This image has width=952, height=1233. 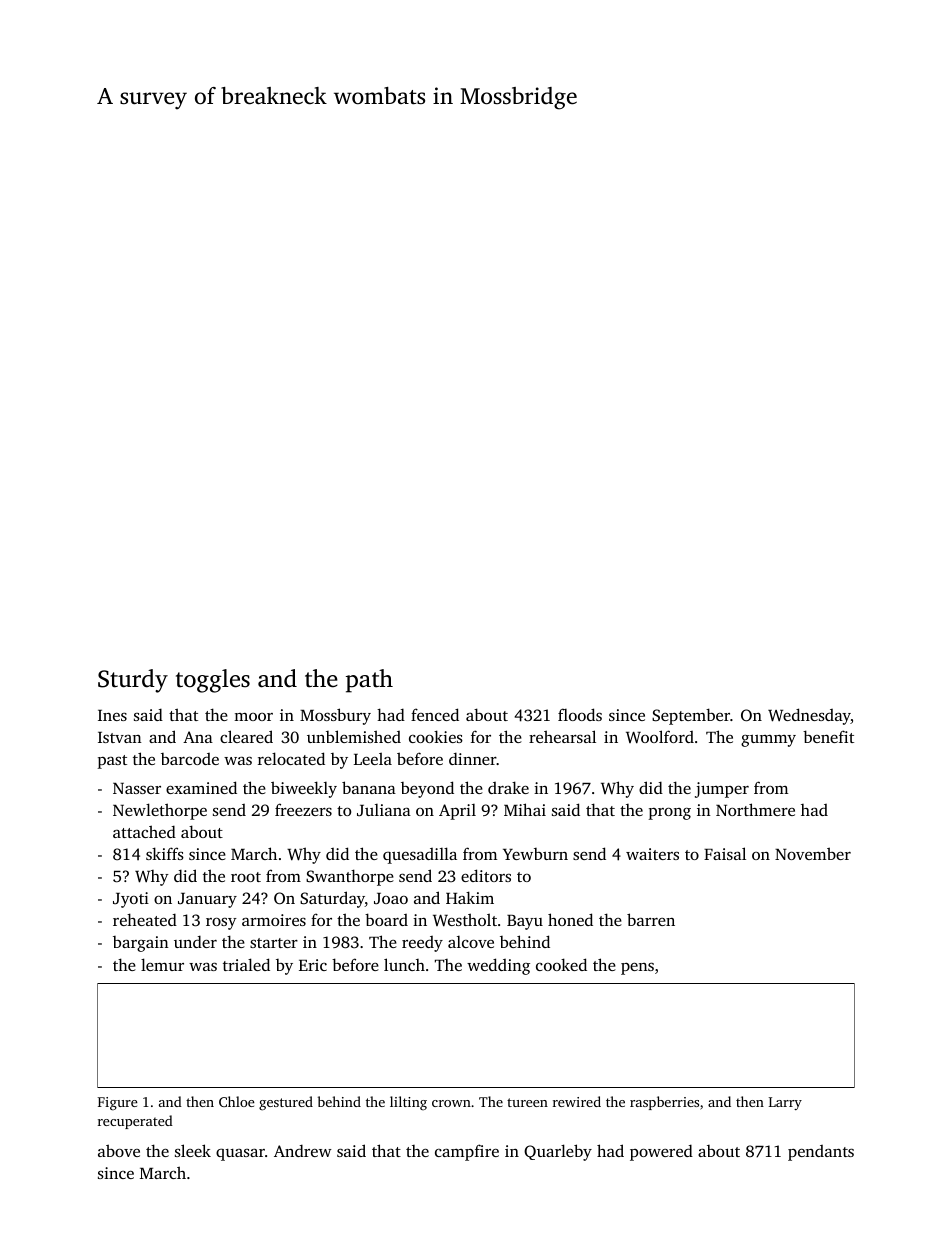 What do you see at coordinates (117, 1104) in the image?
I see `Figure` at bounding box center [117, 1104].
